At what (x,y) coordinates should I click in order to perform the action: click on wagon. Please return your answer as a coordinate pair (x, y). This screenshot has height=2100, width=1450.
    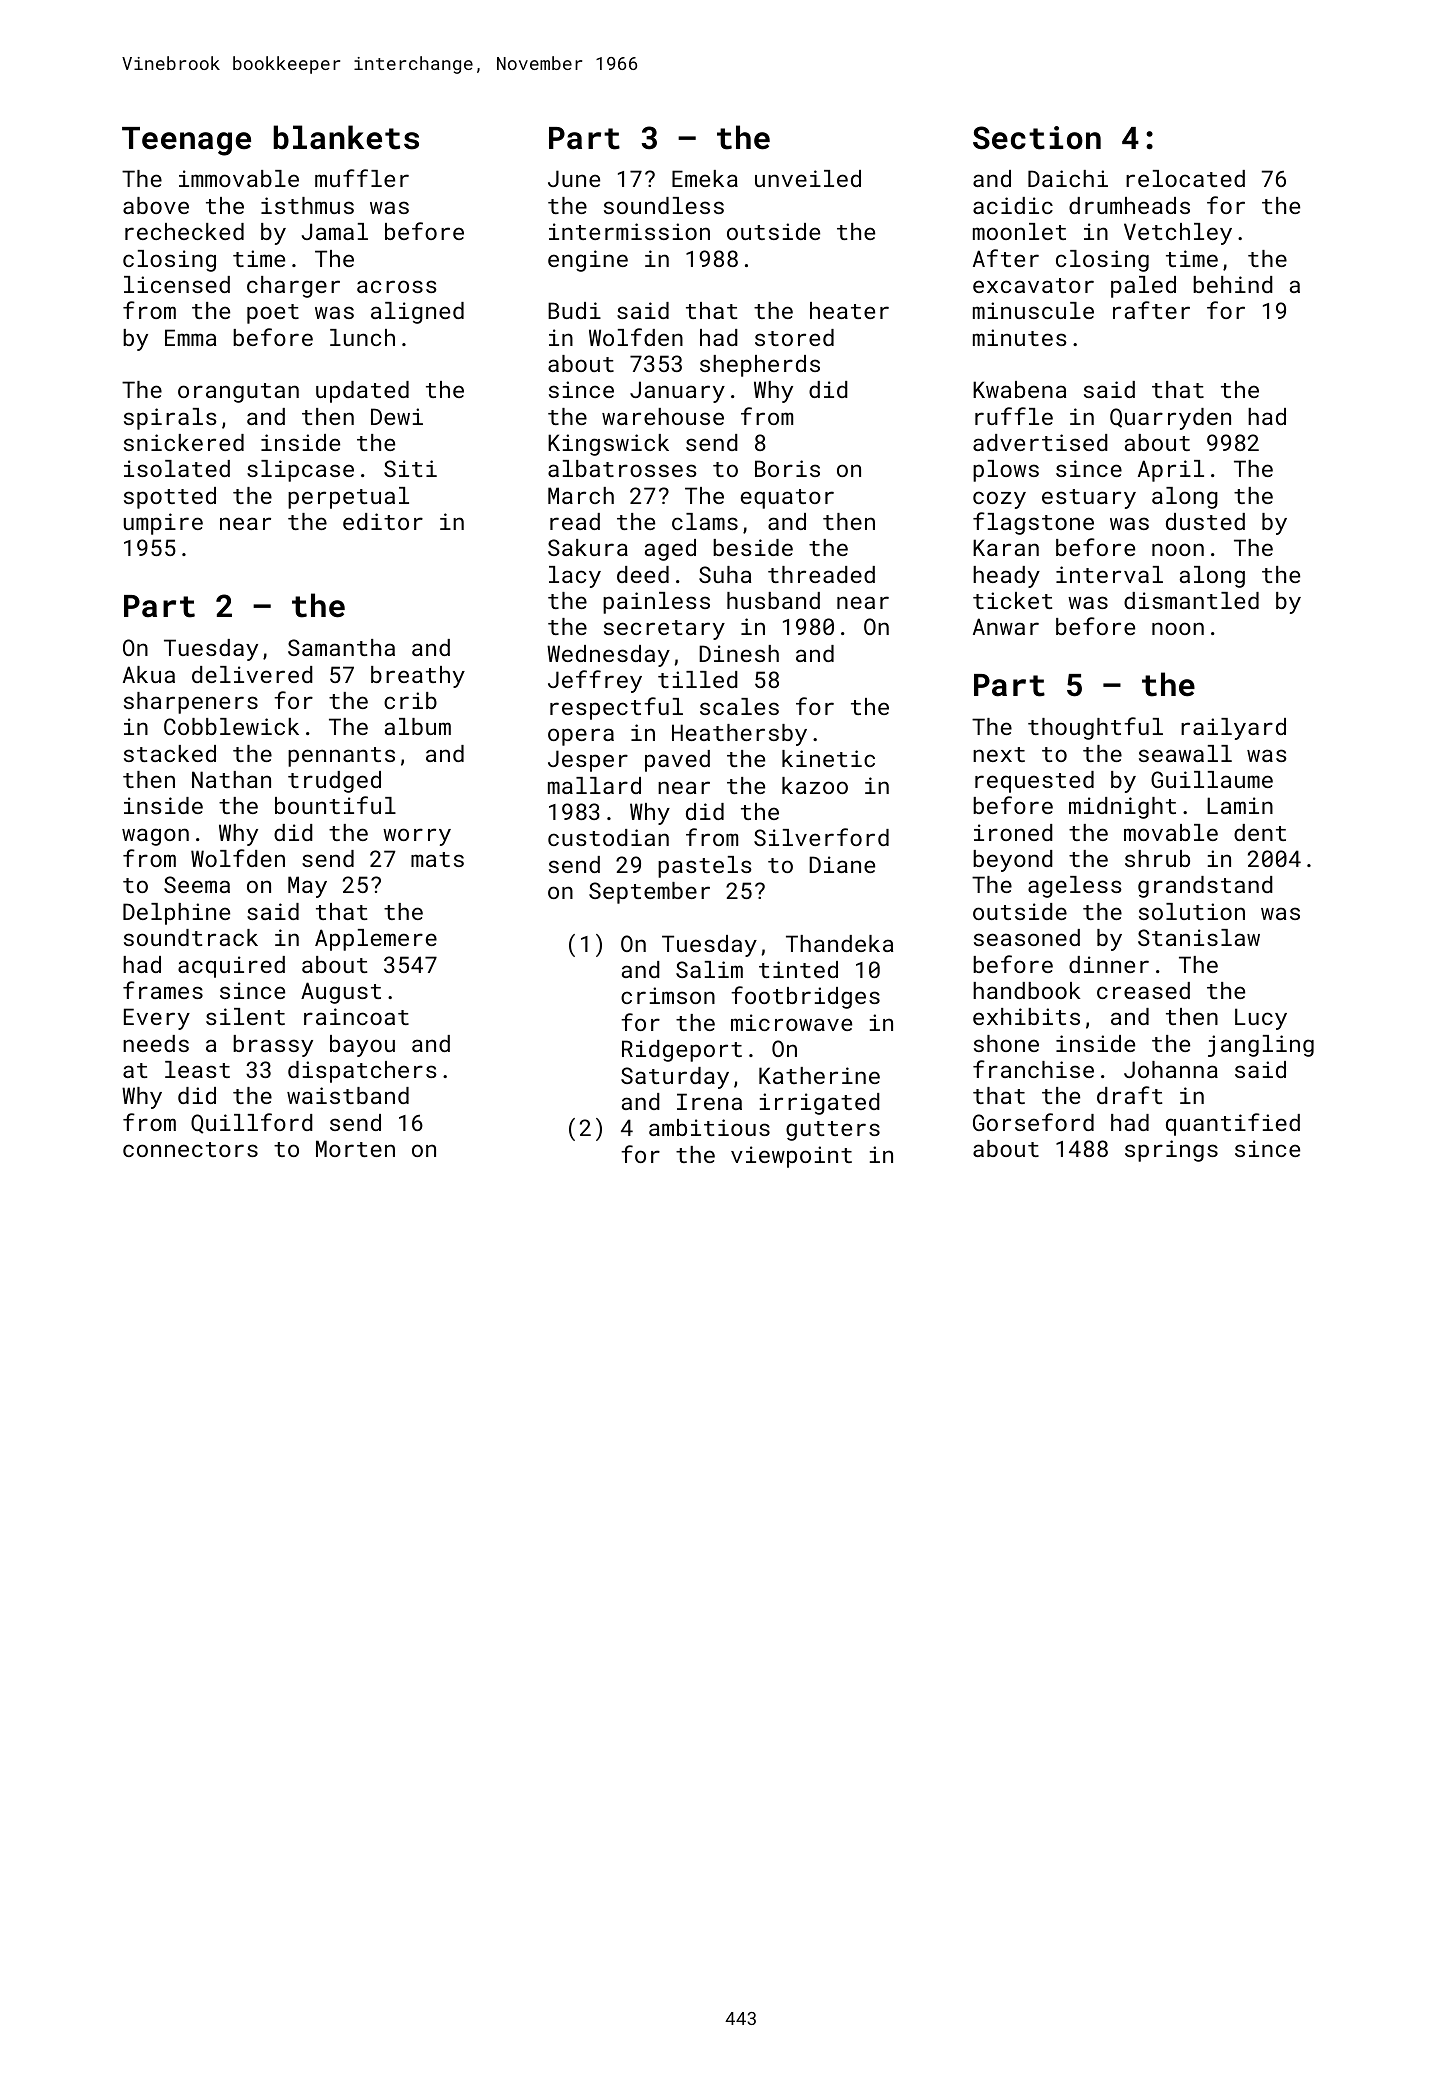
    Looking at the image, I should click on (155, 837).
